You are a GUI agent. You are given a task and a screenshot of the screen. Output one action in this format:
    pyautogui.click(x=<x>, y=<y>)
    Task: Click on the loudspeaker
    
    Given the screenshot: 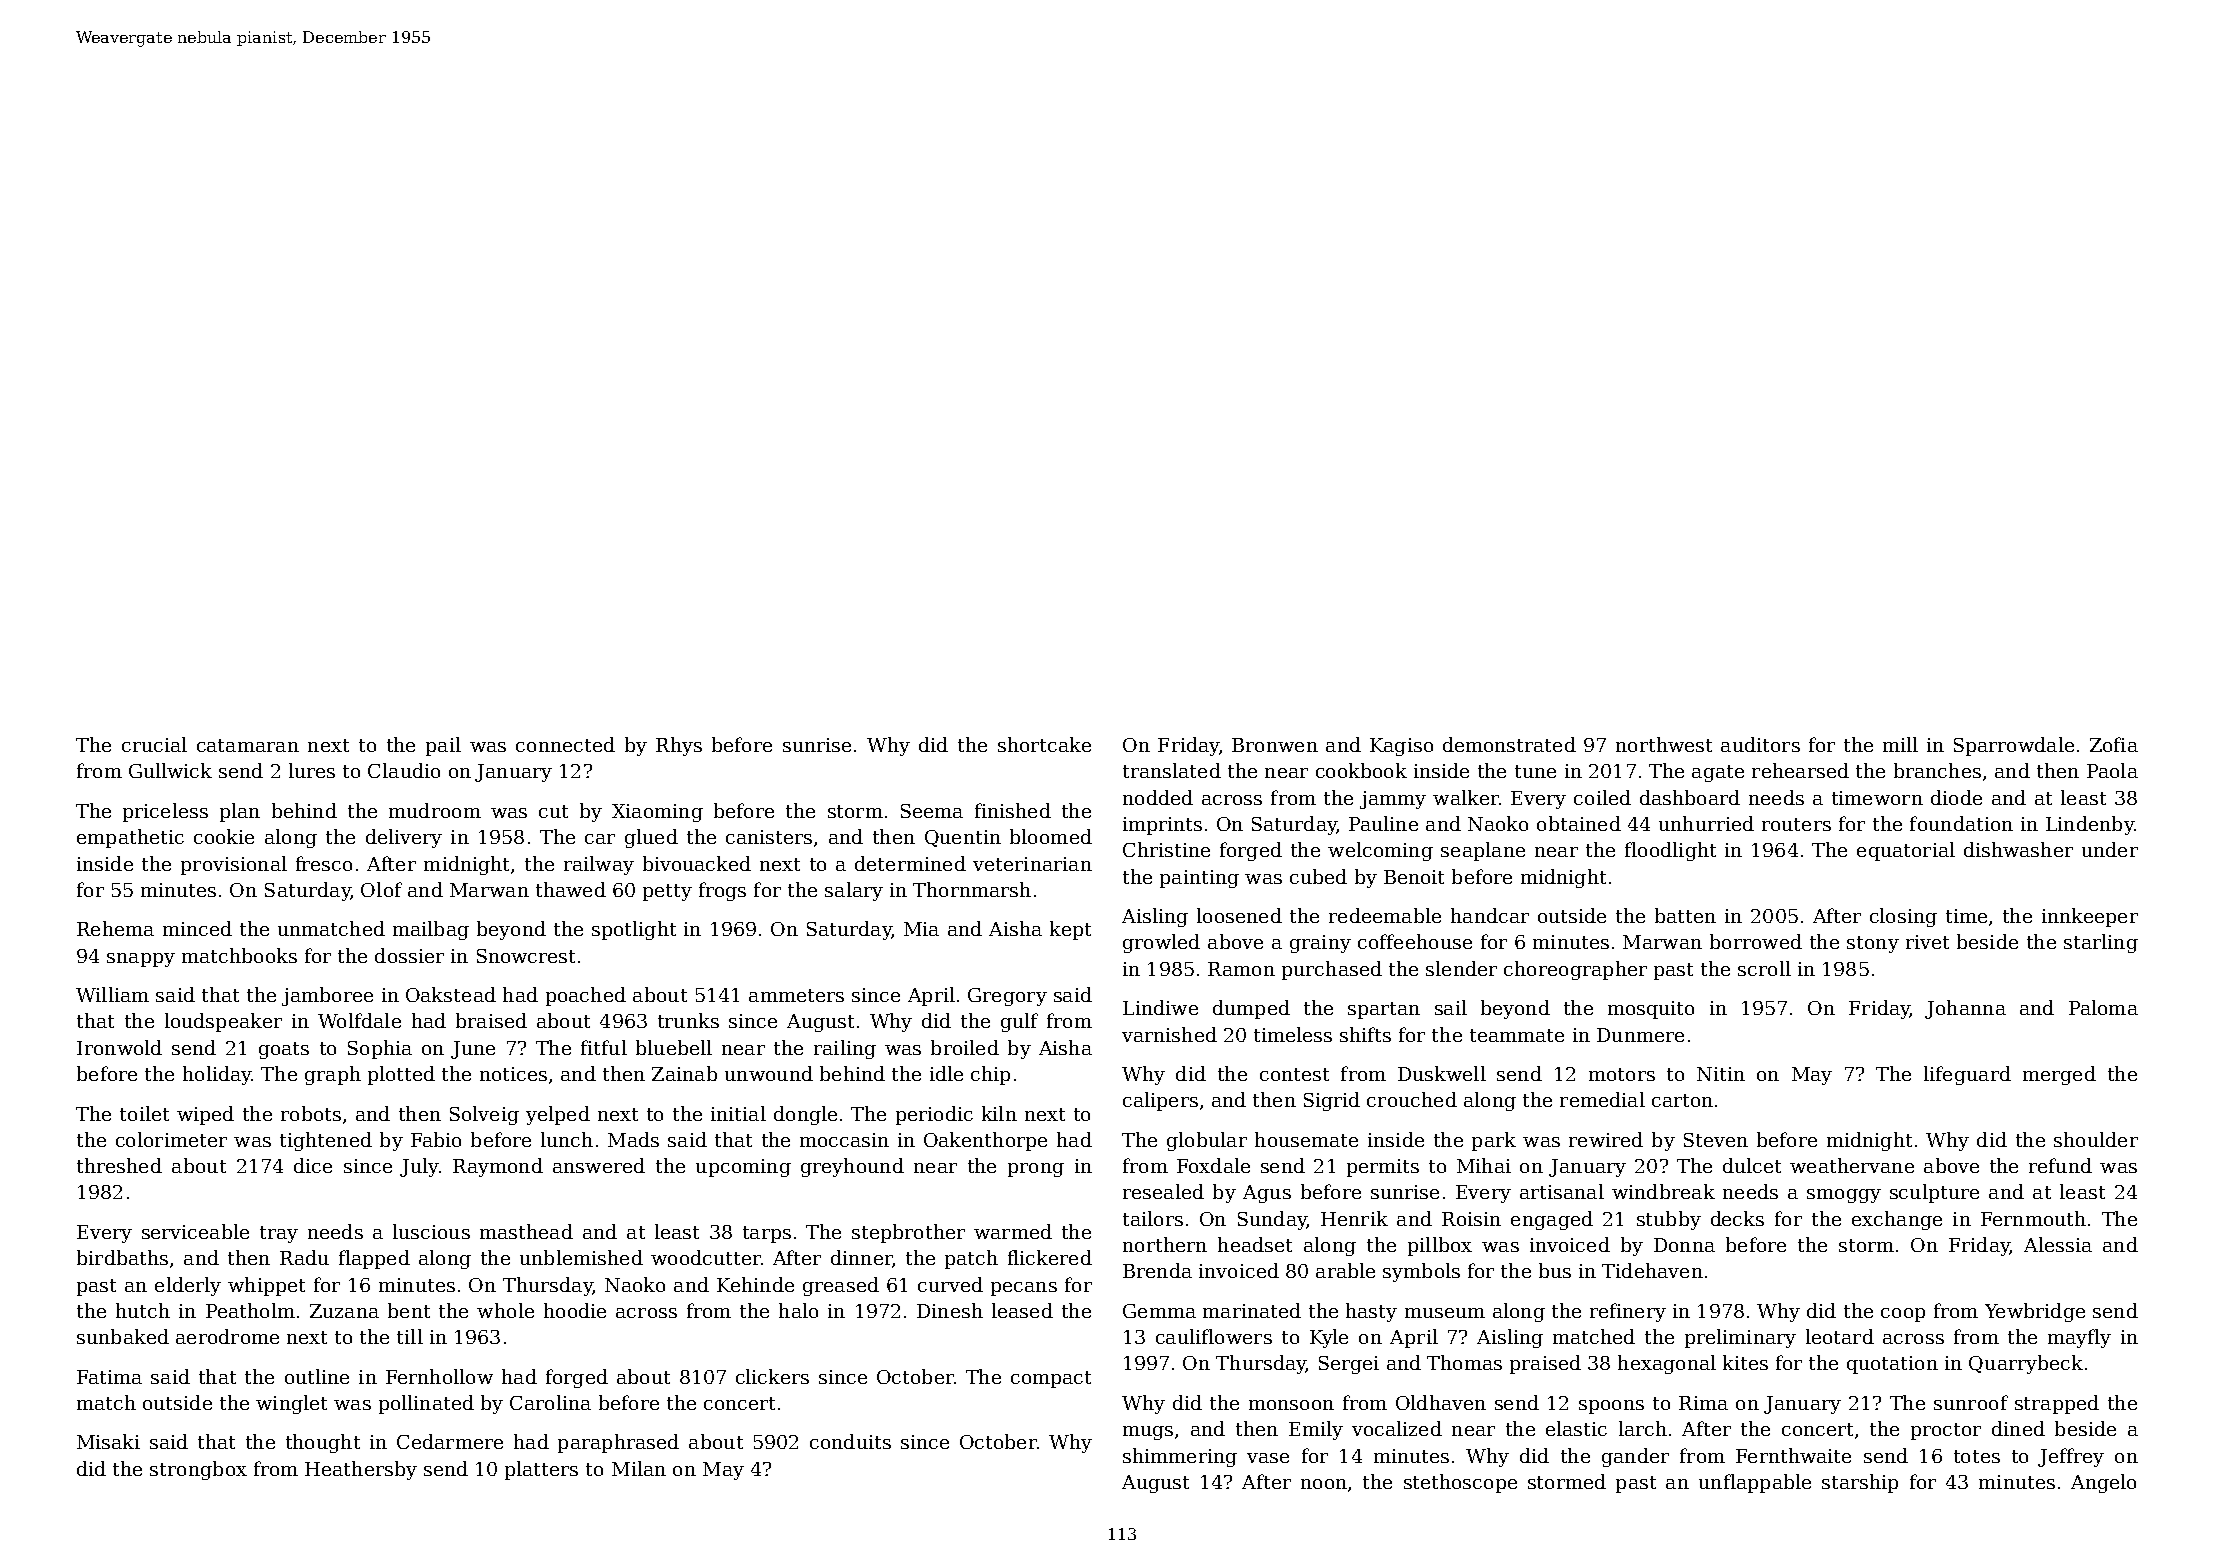 What is the action you would take?
    pyautogui.click(x=223, y=1022)
